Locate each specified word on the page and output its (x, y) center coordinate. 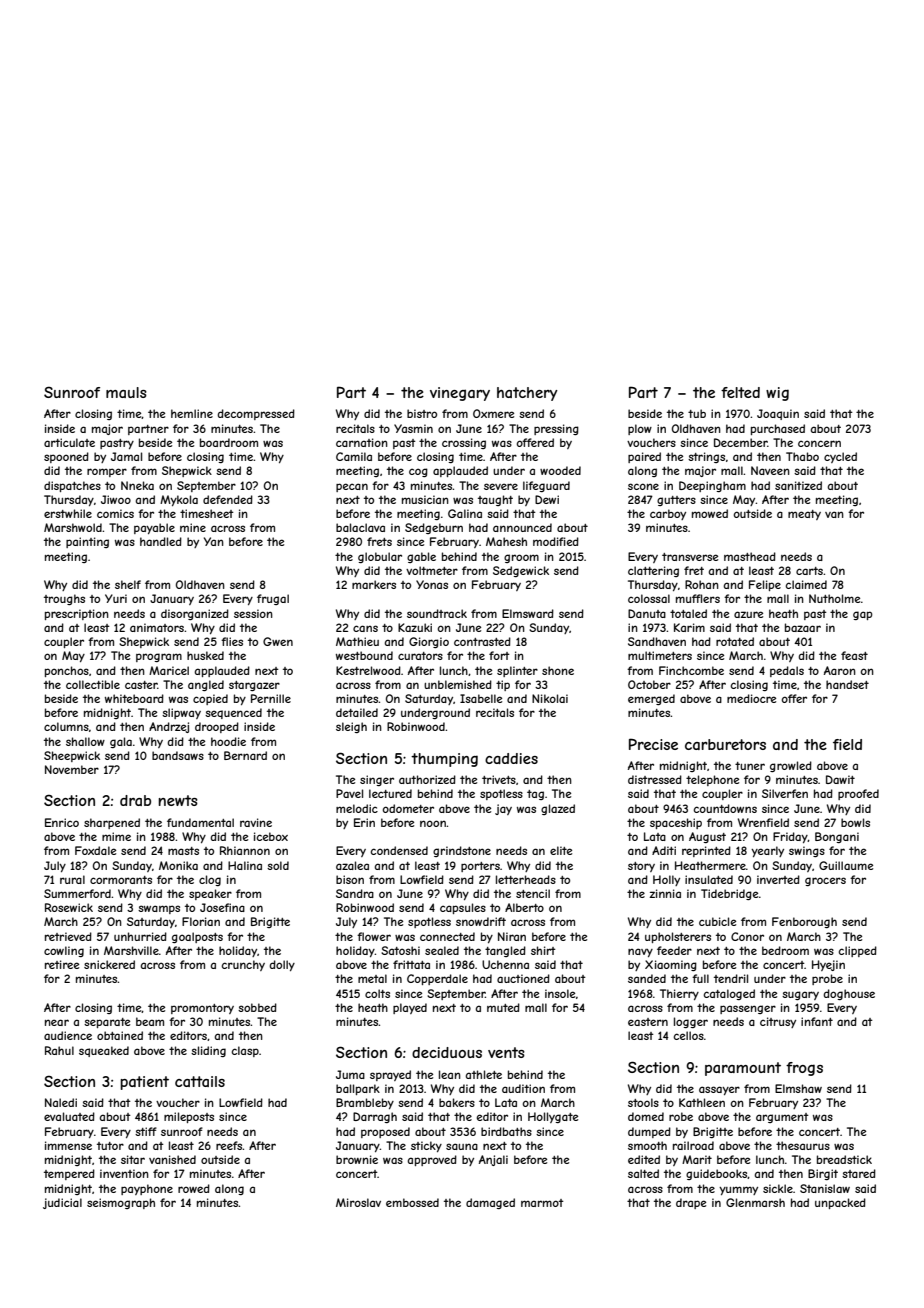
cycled (840, 457)
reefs (229, 1145)
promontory (202, 1009)
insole (560, 993)
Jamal (126, 456)
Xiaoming (671, 965)
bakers (457, 1102)
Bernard (245, 755)
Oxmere (493, 413)
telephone (712, 780)
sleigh (351, 727)
